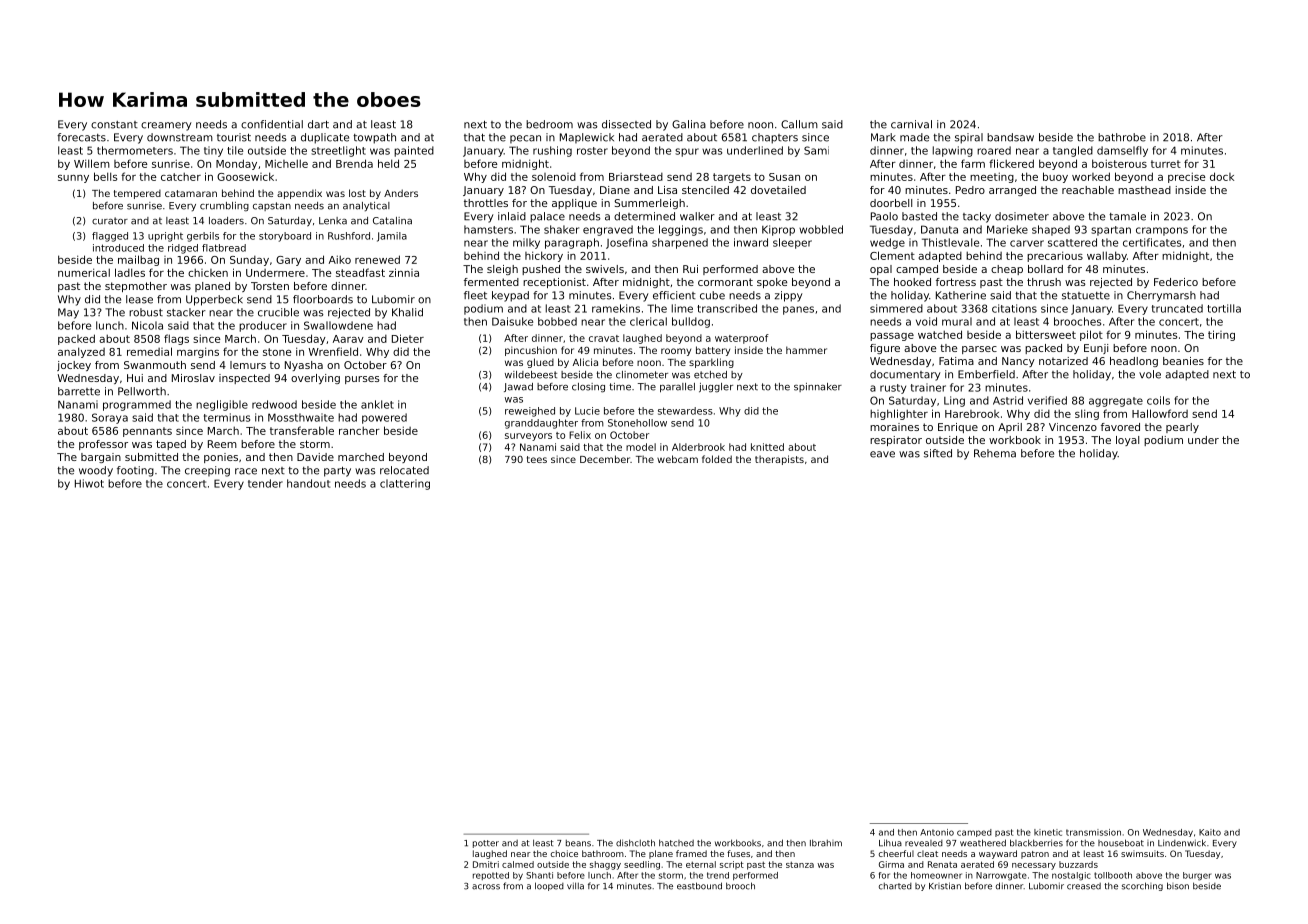  I want to click on pearly, so click(1182, 428).
